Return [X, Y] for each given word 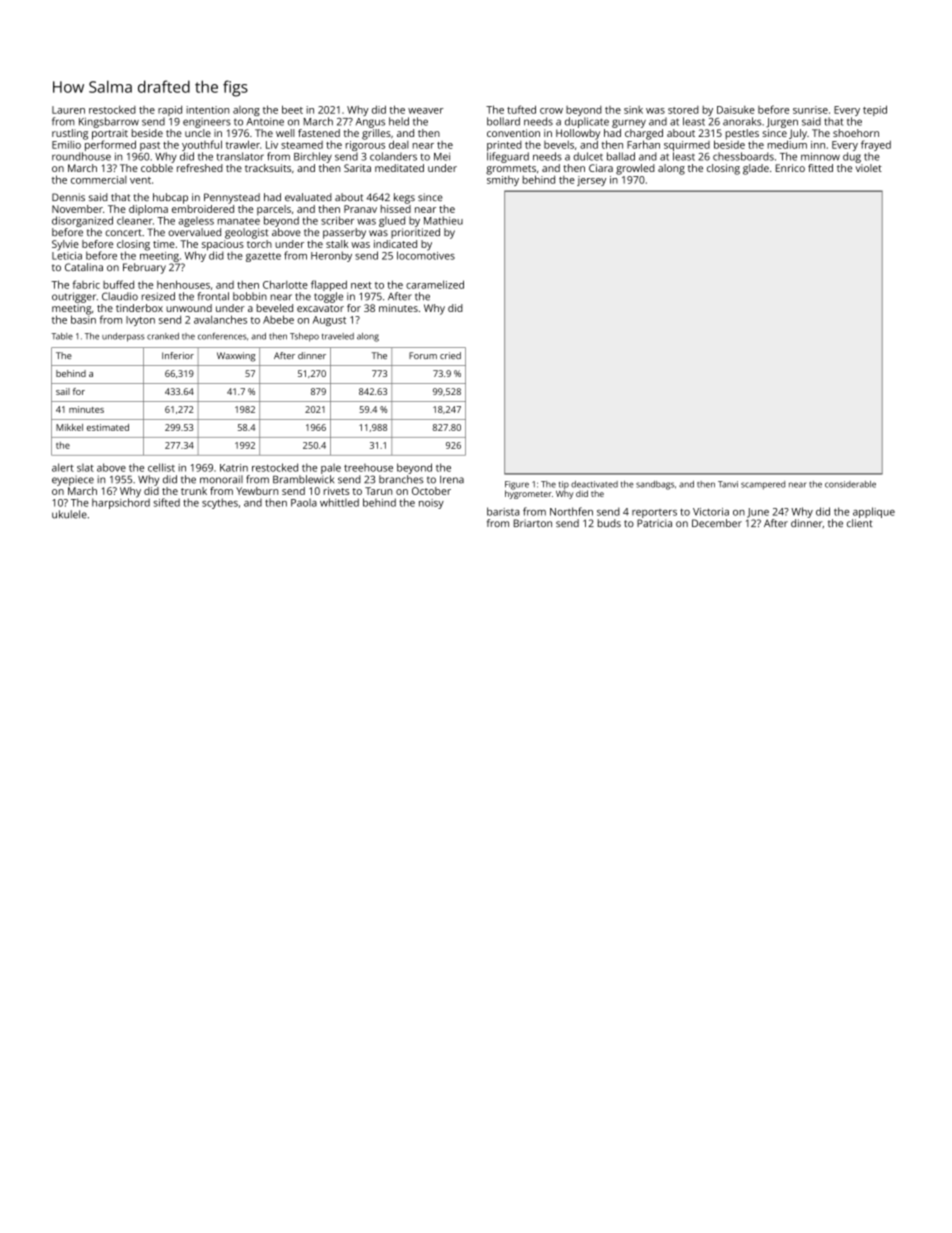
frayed [876, 145]
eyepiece [73, 481]
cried [450, 355]
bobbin [250, 296]
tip [564, 485]
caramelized [435, 284]
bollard [503, 121]
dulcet [588, 156]
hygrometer [528, 494]
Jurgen [782, 123]
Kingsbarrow [109, 122]
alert [63, 467]
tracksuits [268, 168]
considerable [850, 484]
